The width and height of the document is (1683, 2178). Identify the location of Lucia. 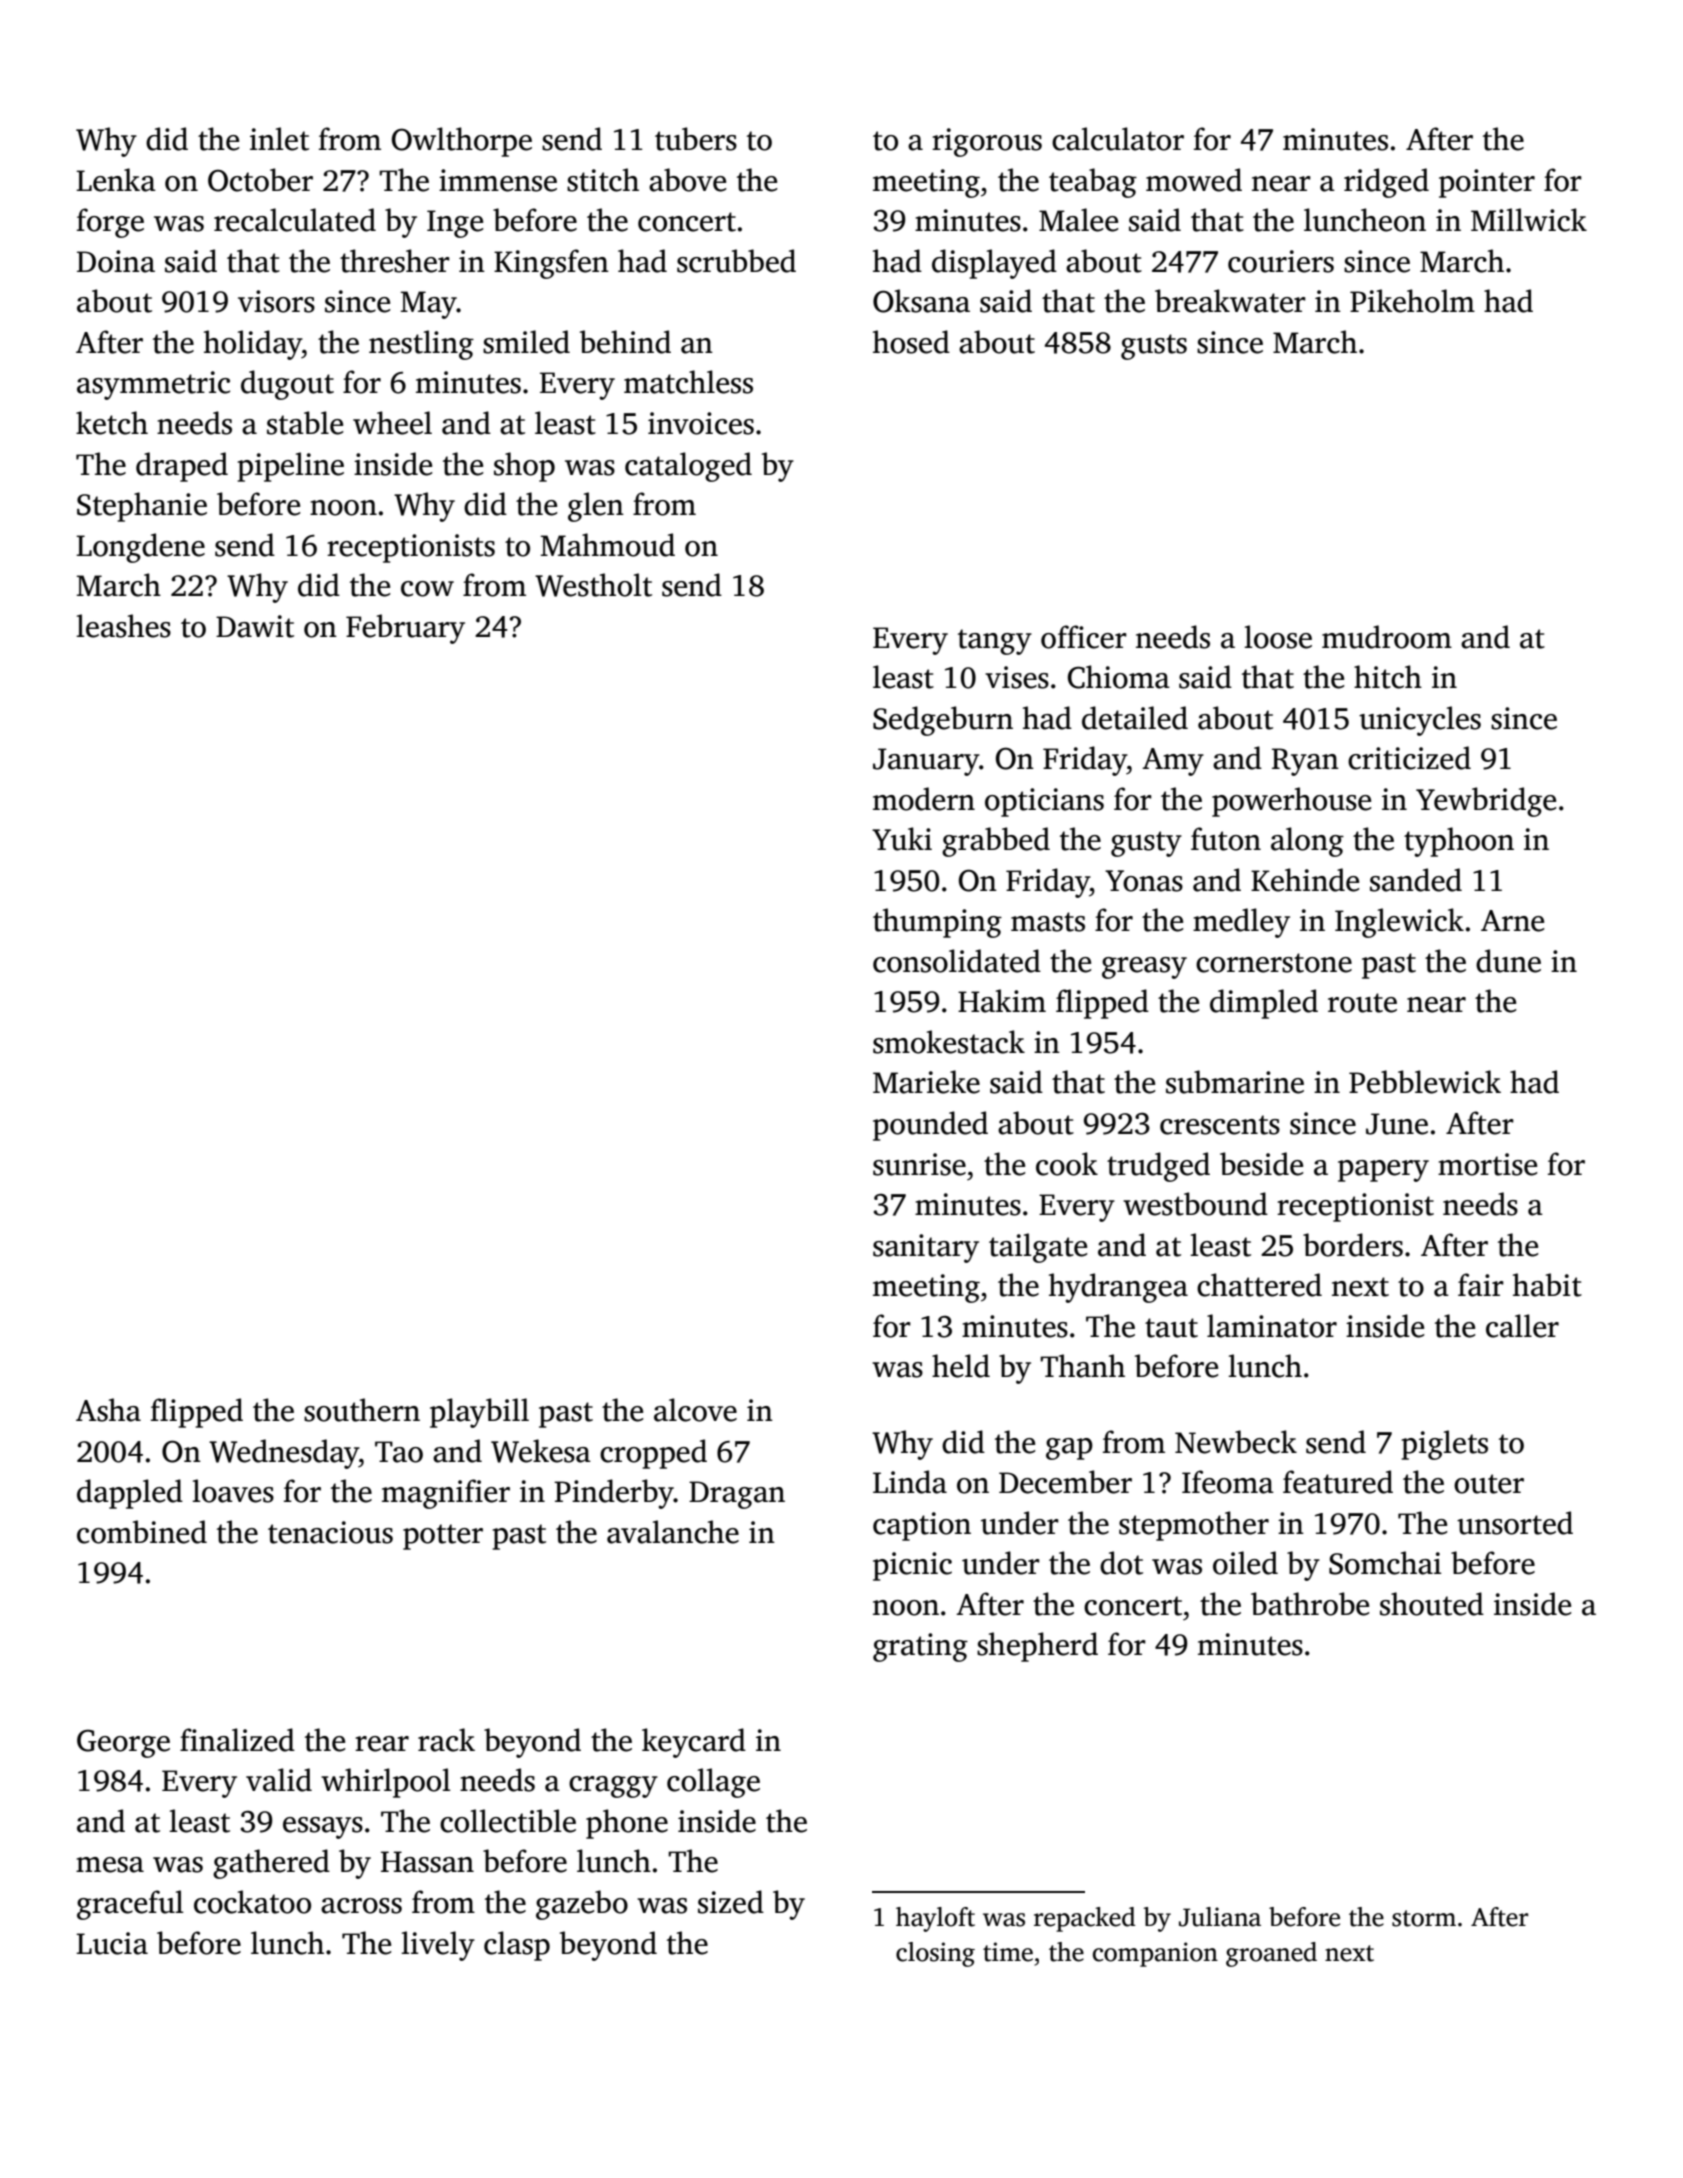
(112, 1943).
